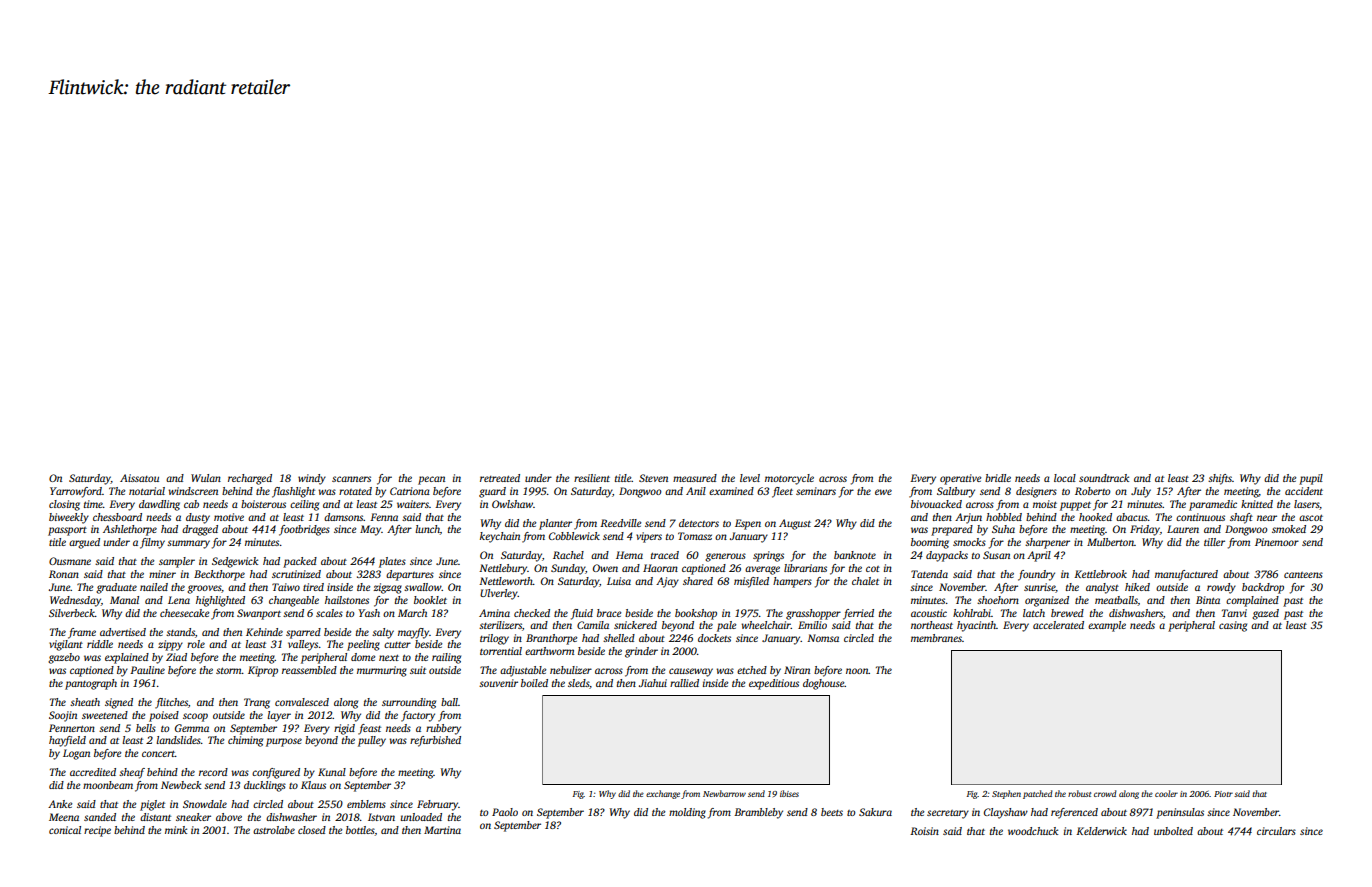  What do you see at coordinates (119, 703) in the image?
I see `signed` at bounding box center [119, 703].
